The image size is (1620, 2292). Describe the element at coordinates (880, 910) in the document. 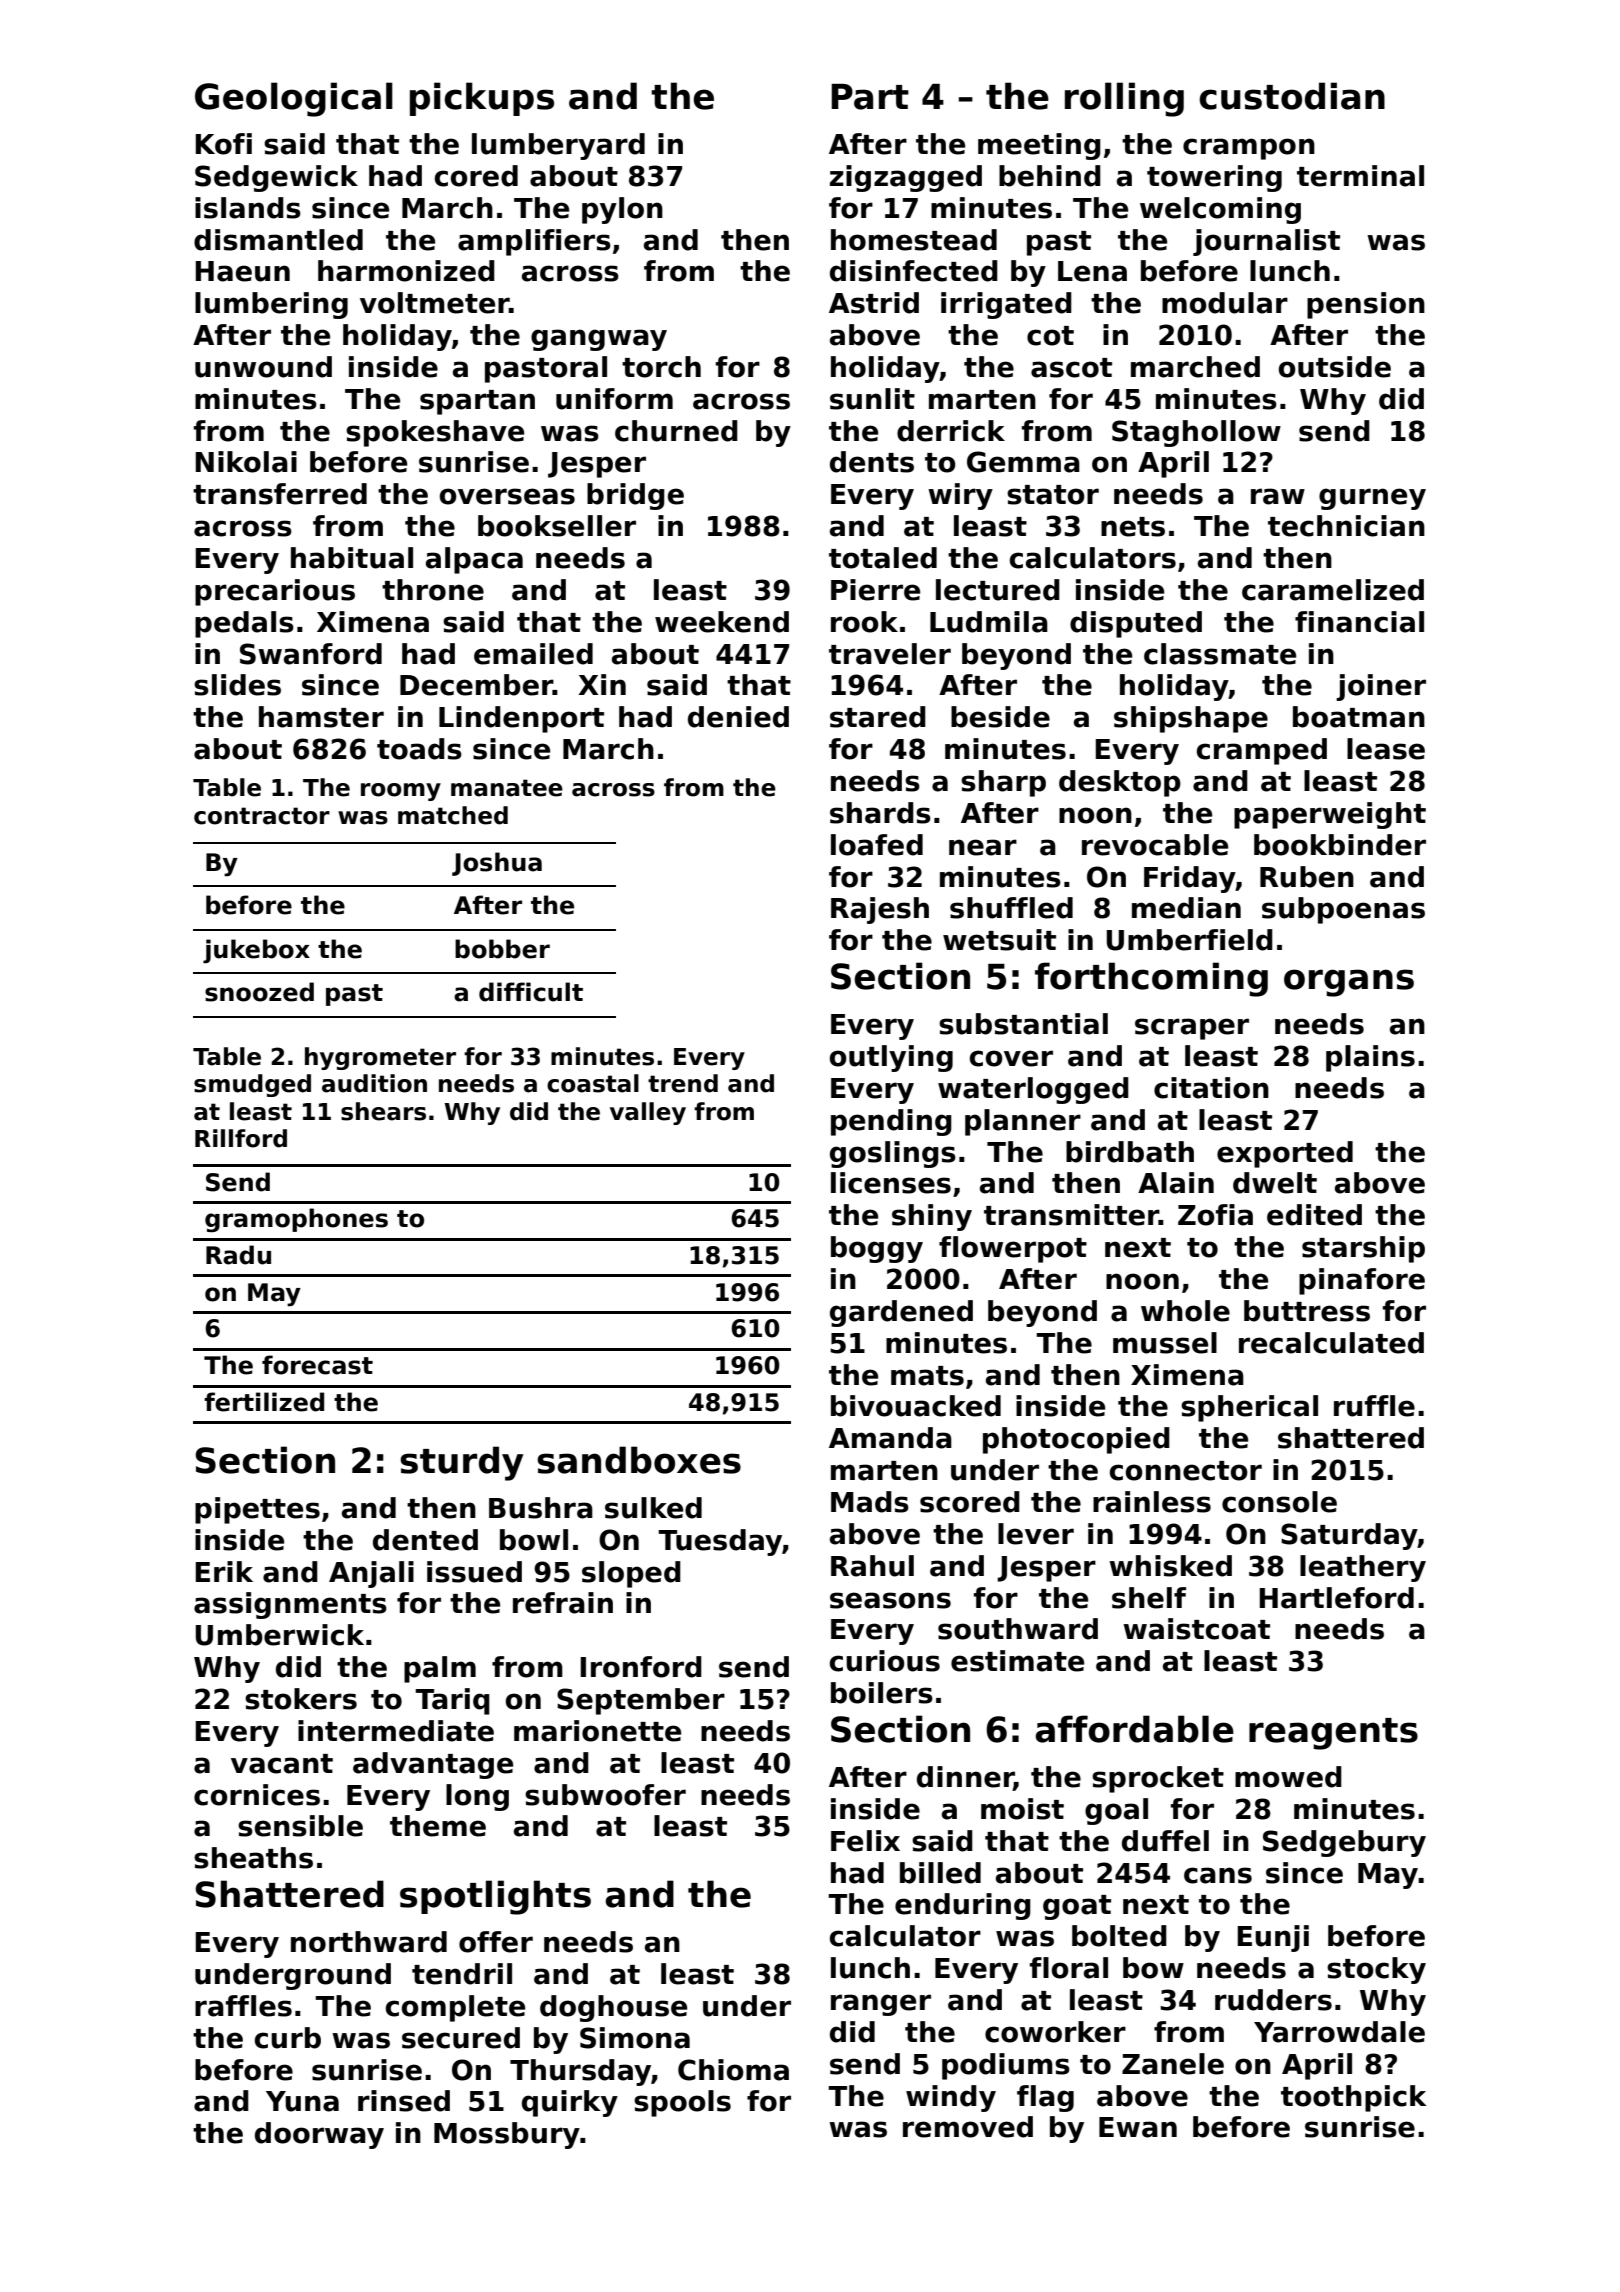

I see `Rajesh` at that location.
